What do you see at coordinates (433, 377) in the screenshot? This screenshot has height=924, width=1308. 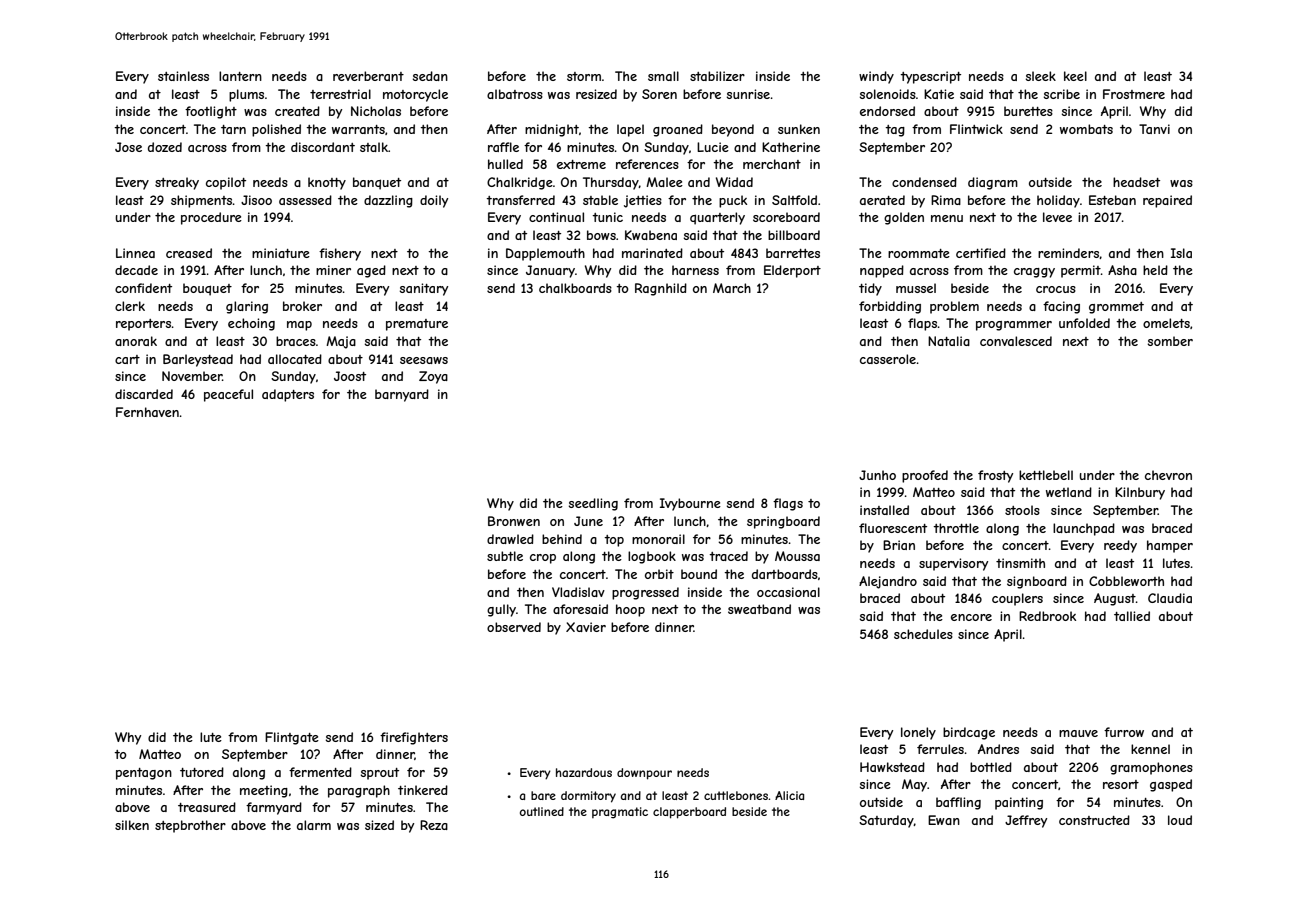 I see `Zoya` at bounding box center [433, 377].
